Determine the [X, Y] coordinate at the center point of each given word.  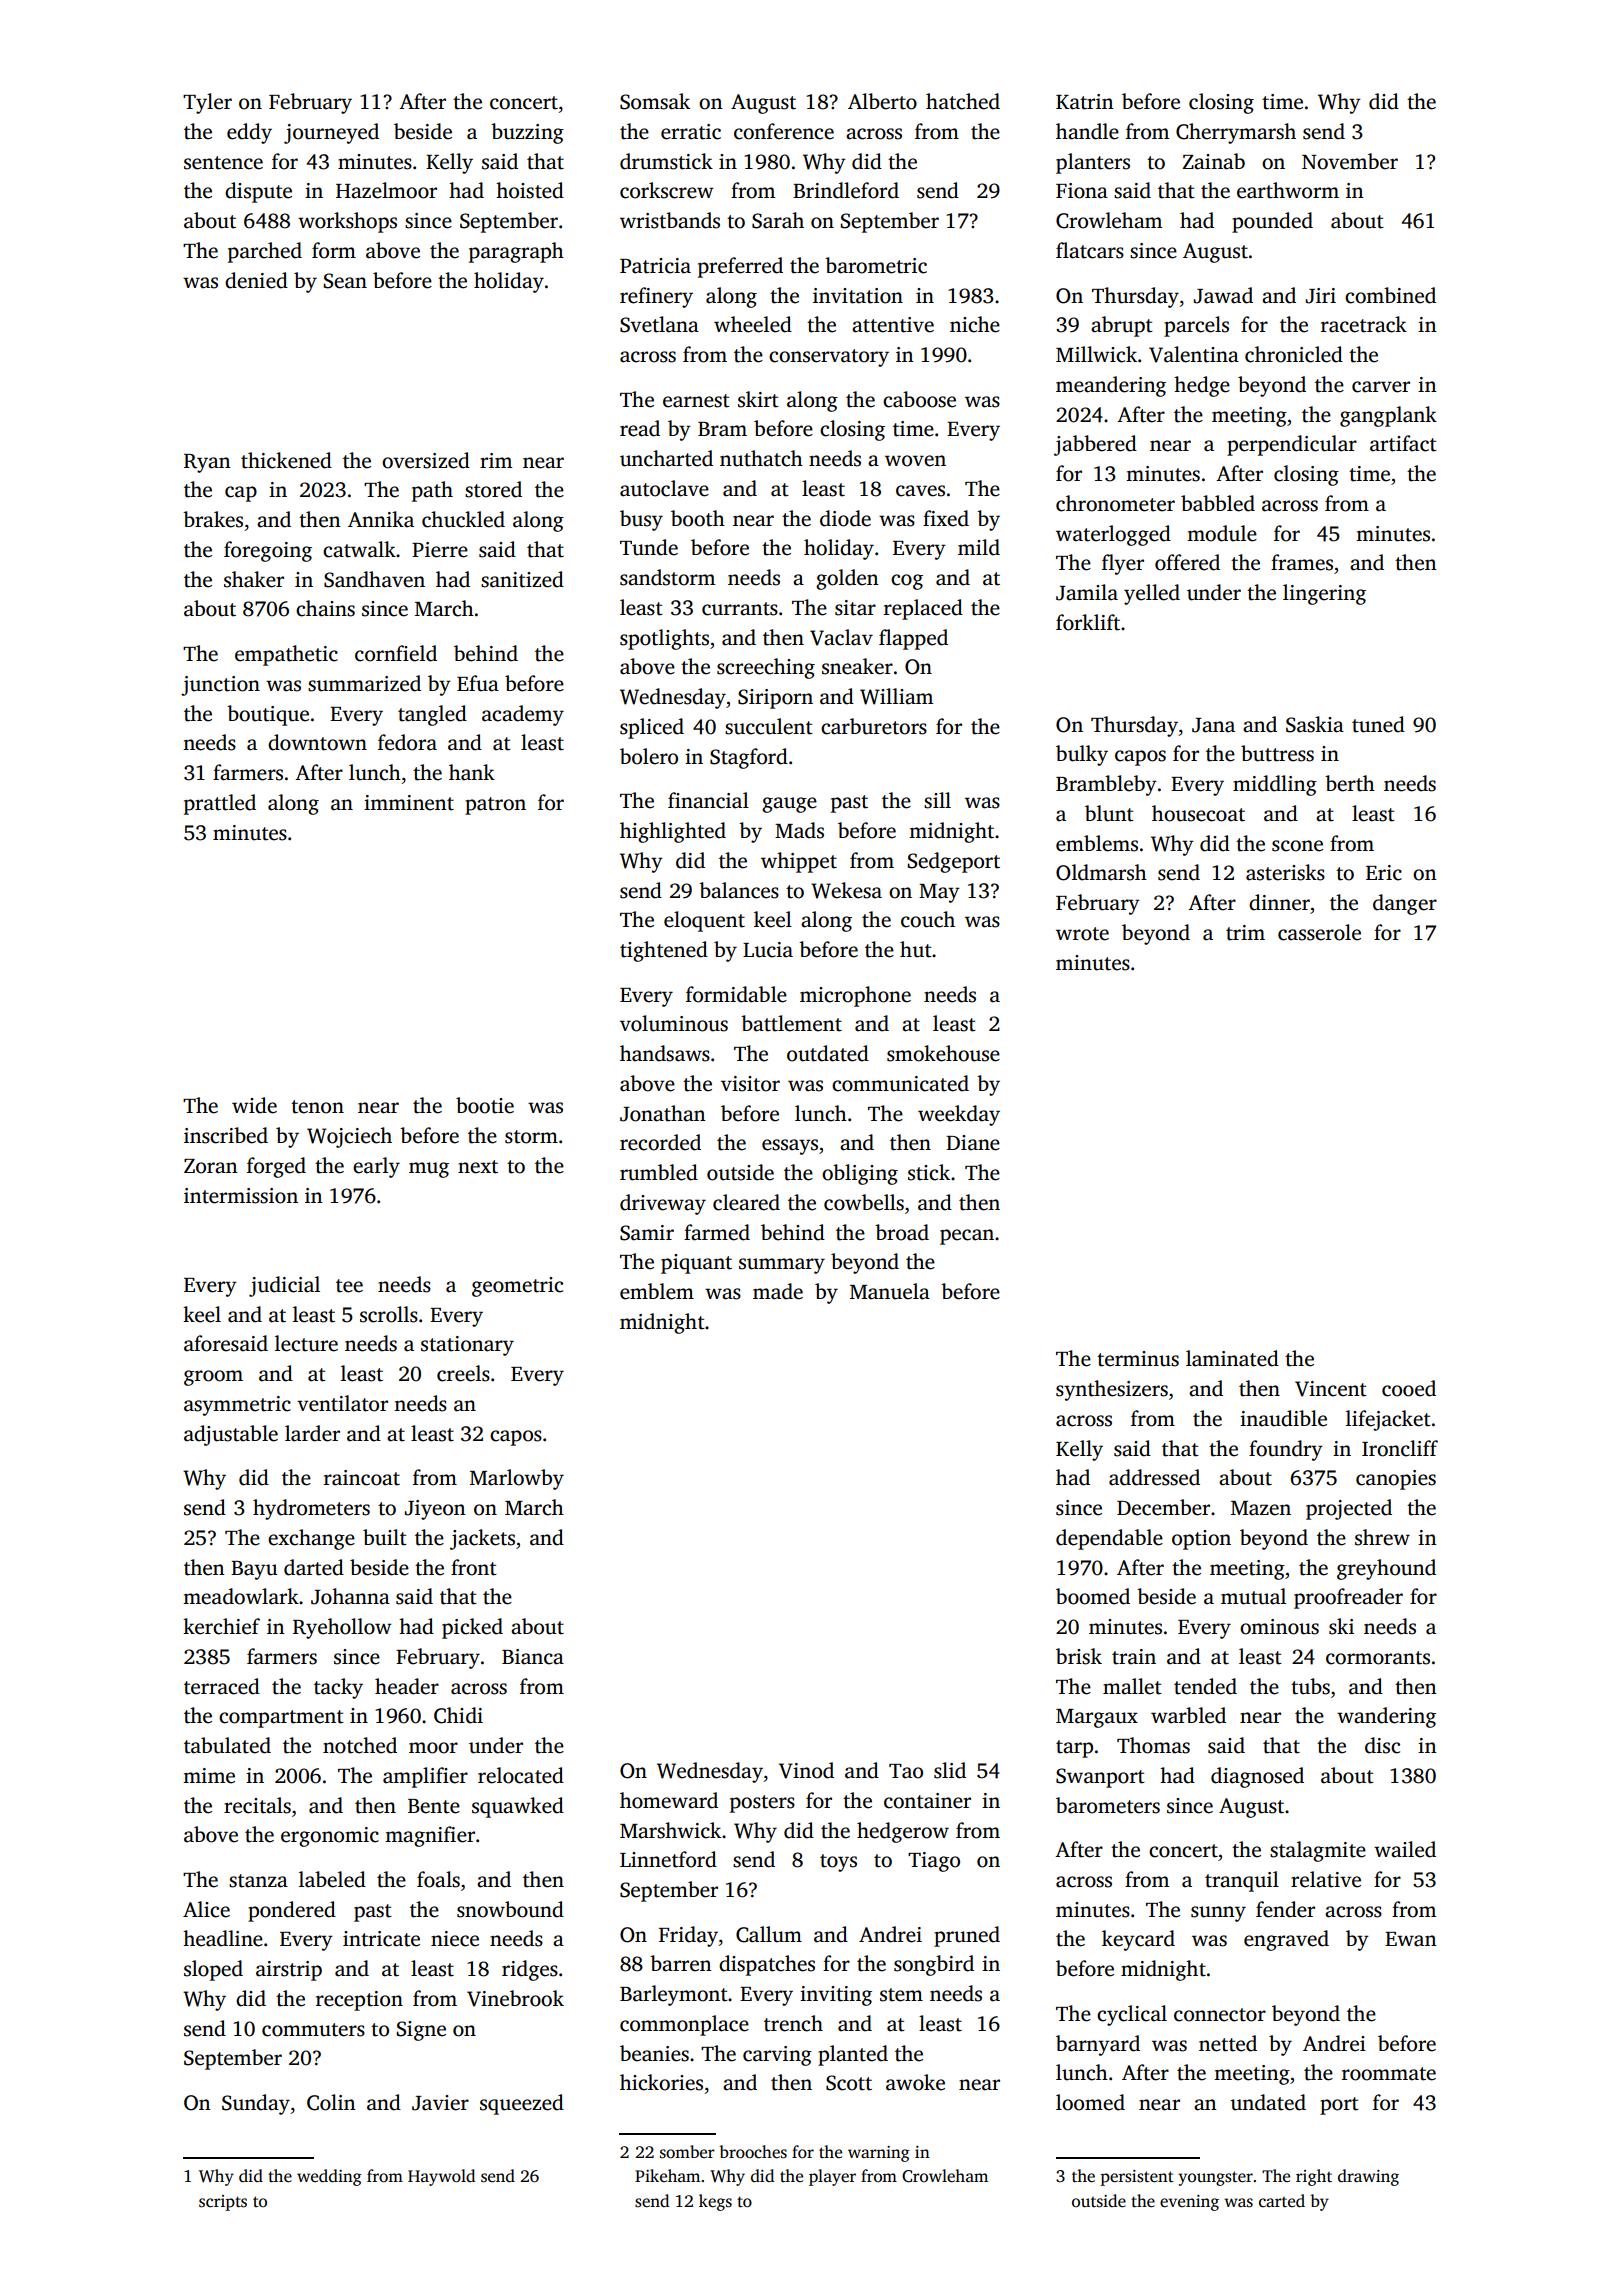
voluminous [674, 1023]
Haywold [441, 2177]
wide [254, 1105]
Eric [1384, 873]
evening [1189, 2203]
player [832, 2177]
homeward [669, 1800]
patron [495, 806]
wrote [1082, 934]
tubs [1310, 1686]
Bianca [533, 1657]
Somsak [655, 101]
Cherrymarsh [1236, 133]
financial [708, 800]
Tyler [207, 103]
